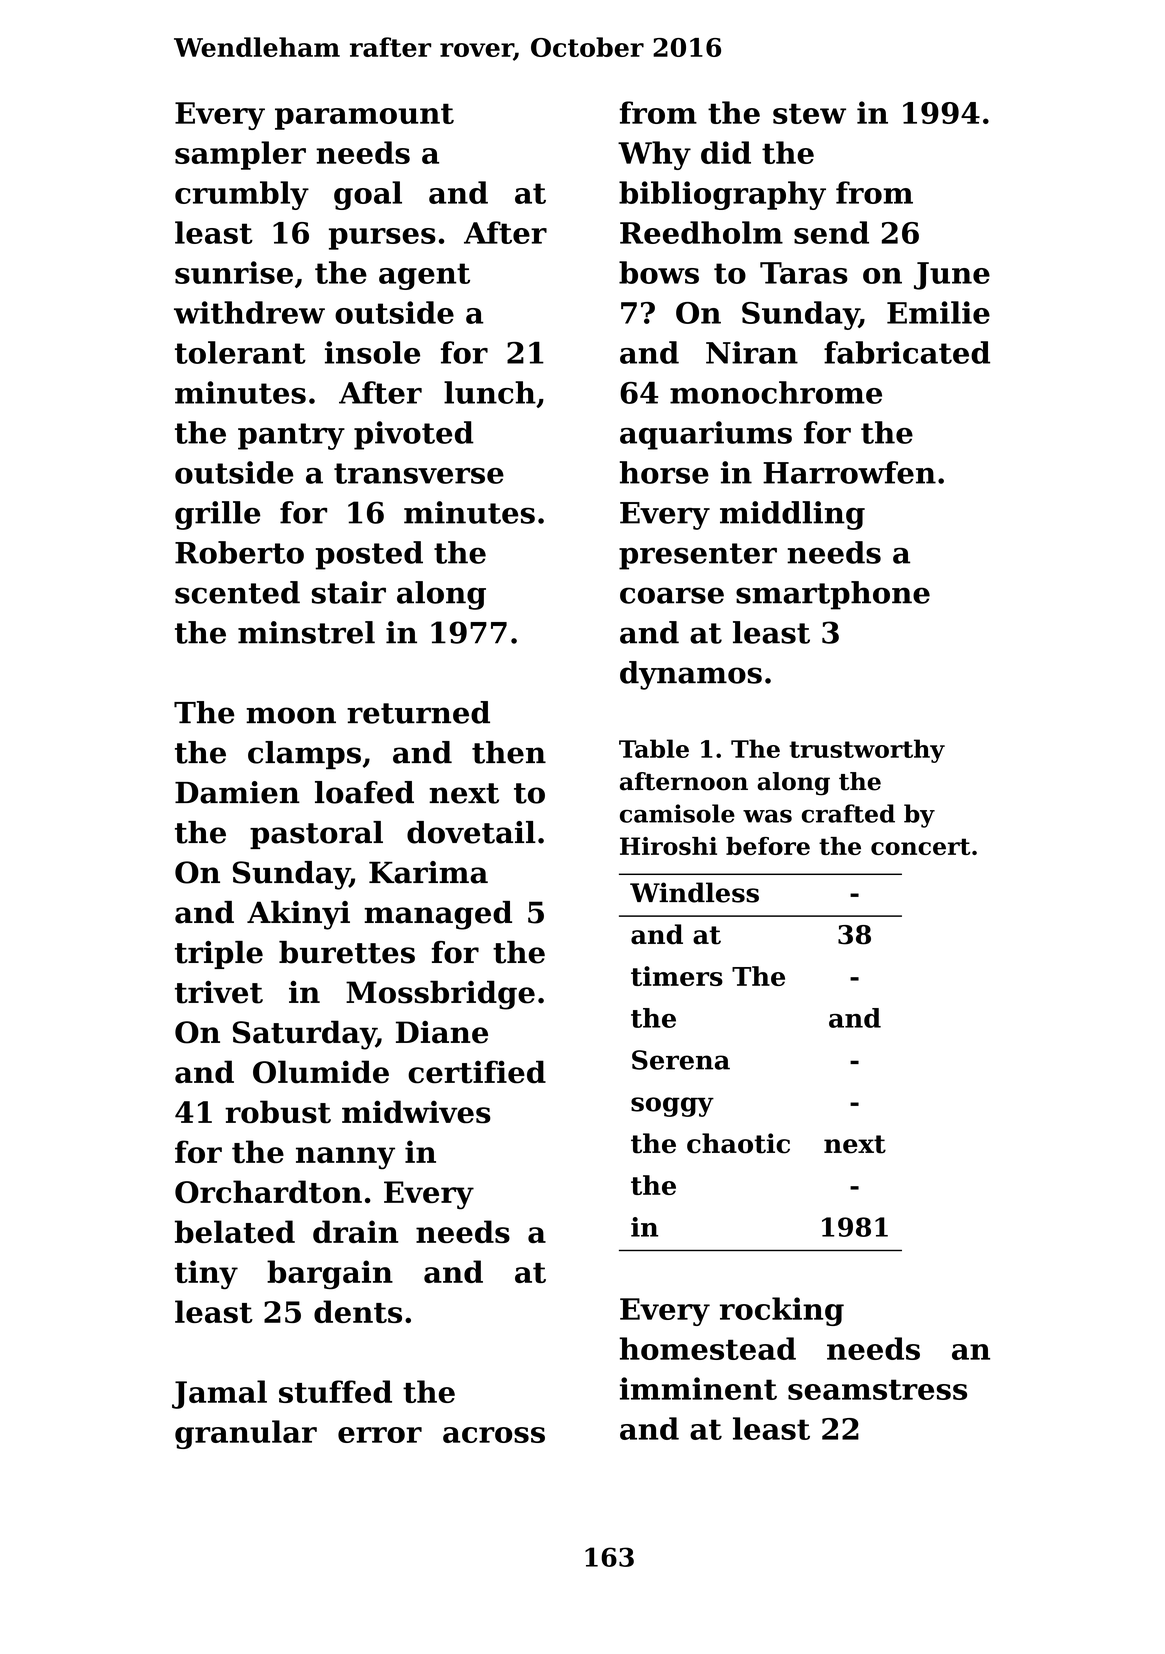 The image size is (1165, 1654). What do you see at coordinates (907, 352) in the document?
I see `fabricated` at bounding box center [907, 352].
